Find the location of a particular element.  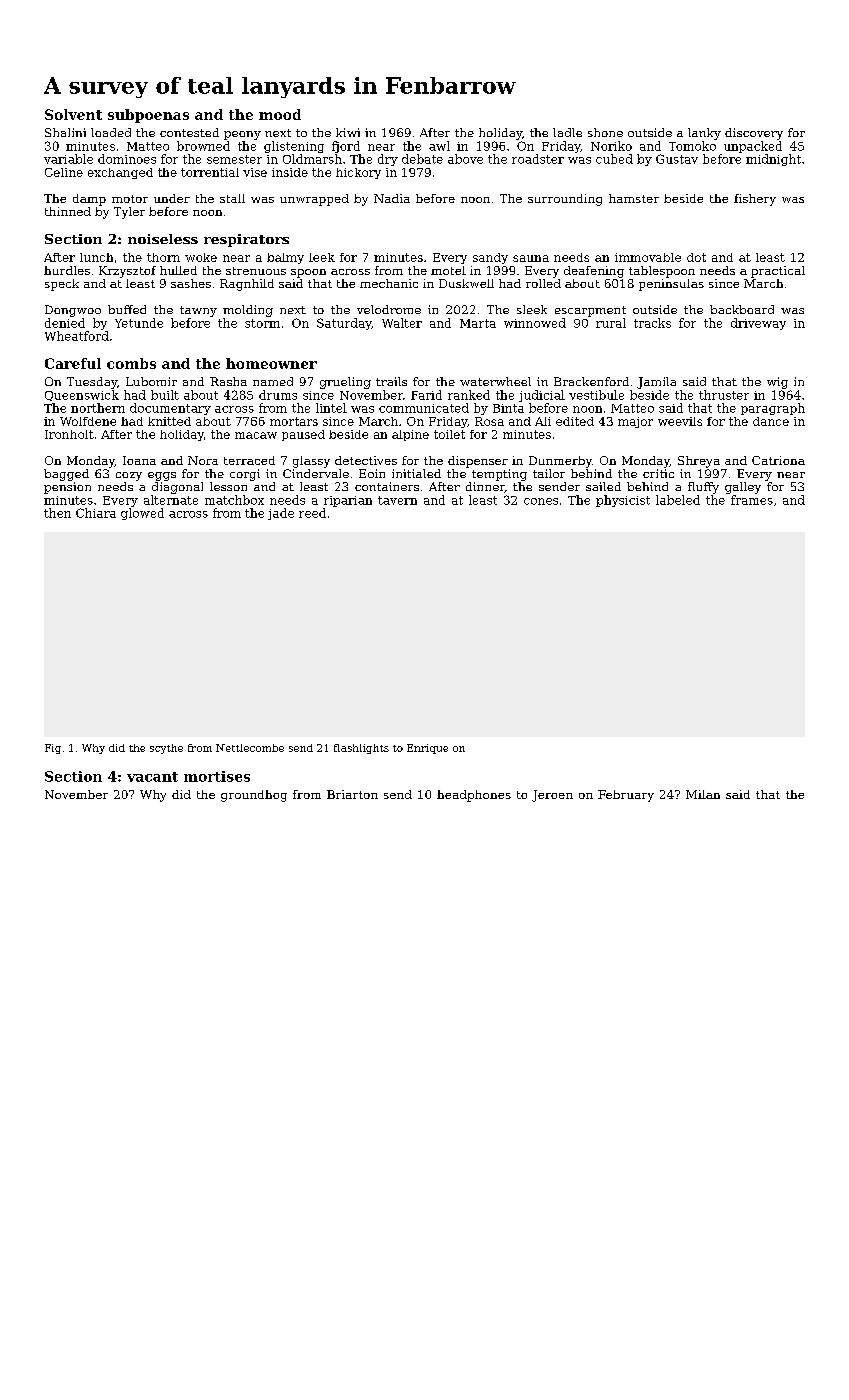

physicist is located at coordinates (623, 501).
